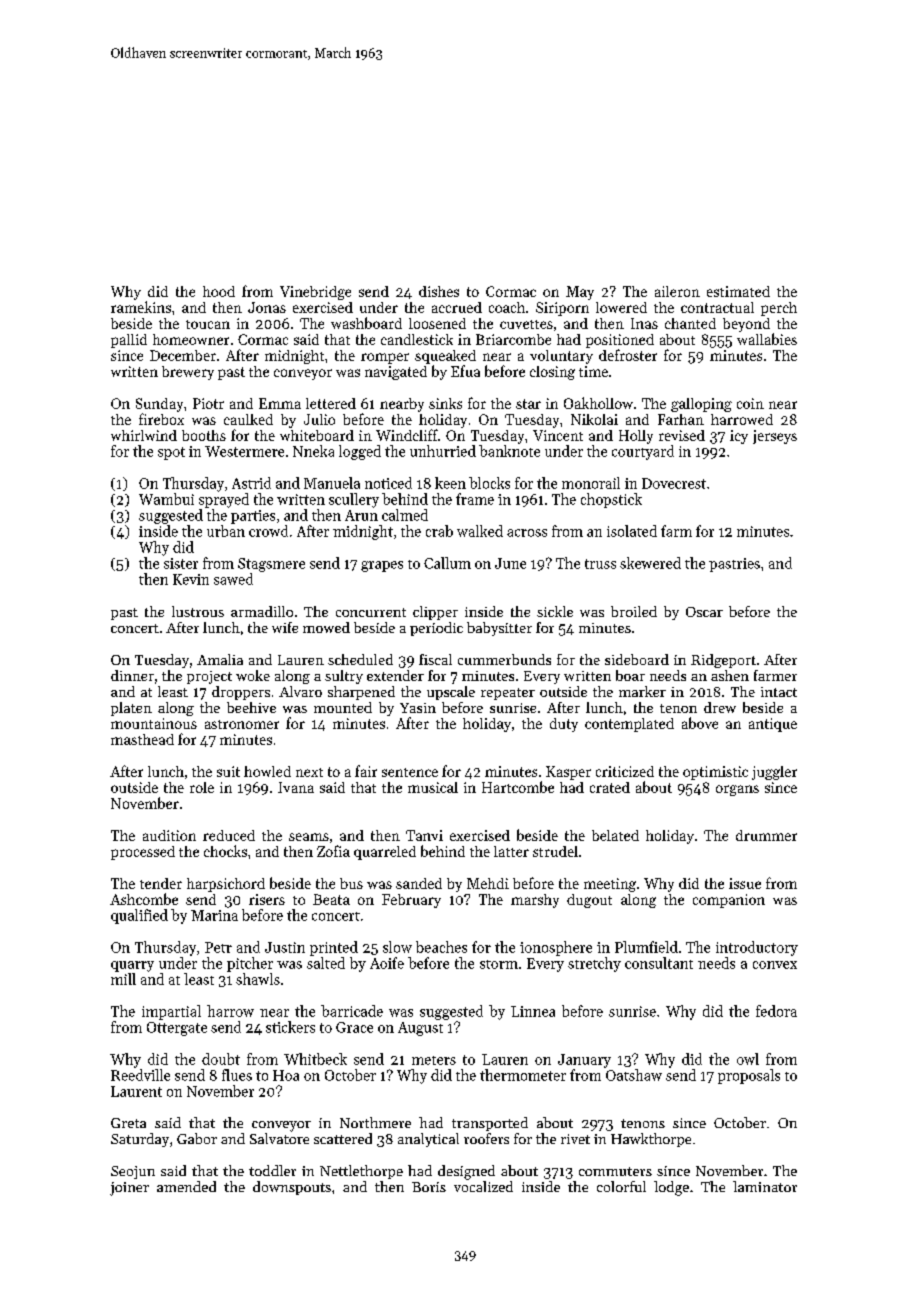  Describe the element at coordinates (296, 787) in the document. I see `Ivana` at that location.
